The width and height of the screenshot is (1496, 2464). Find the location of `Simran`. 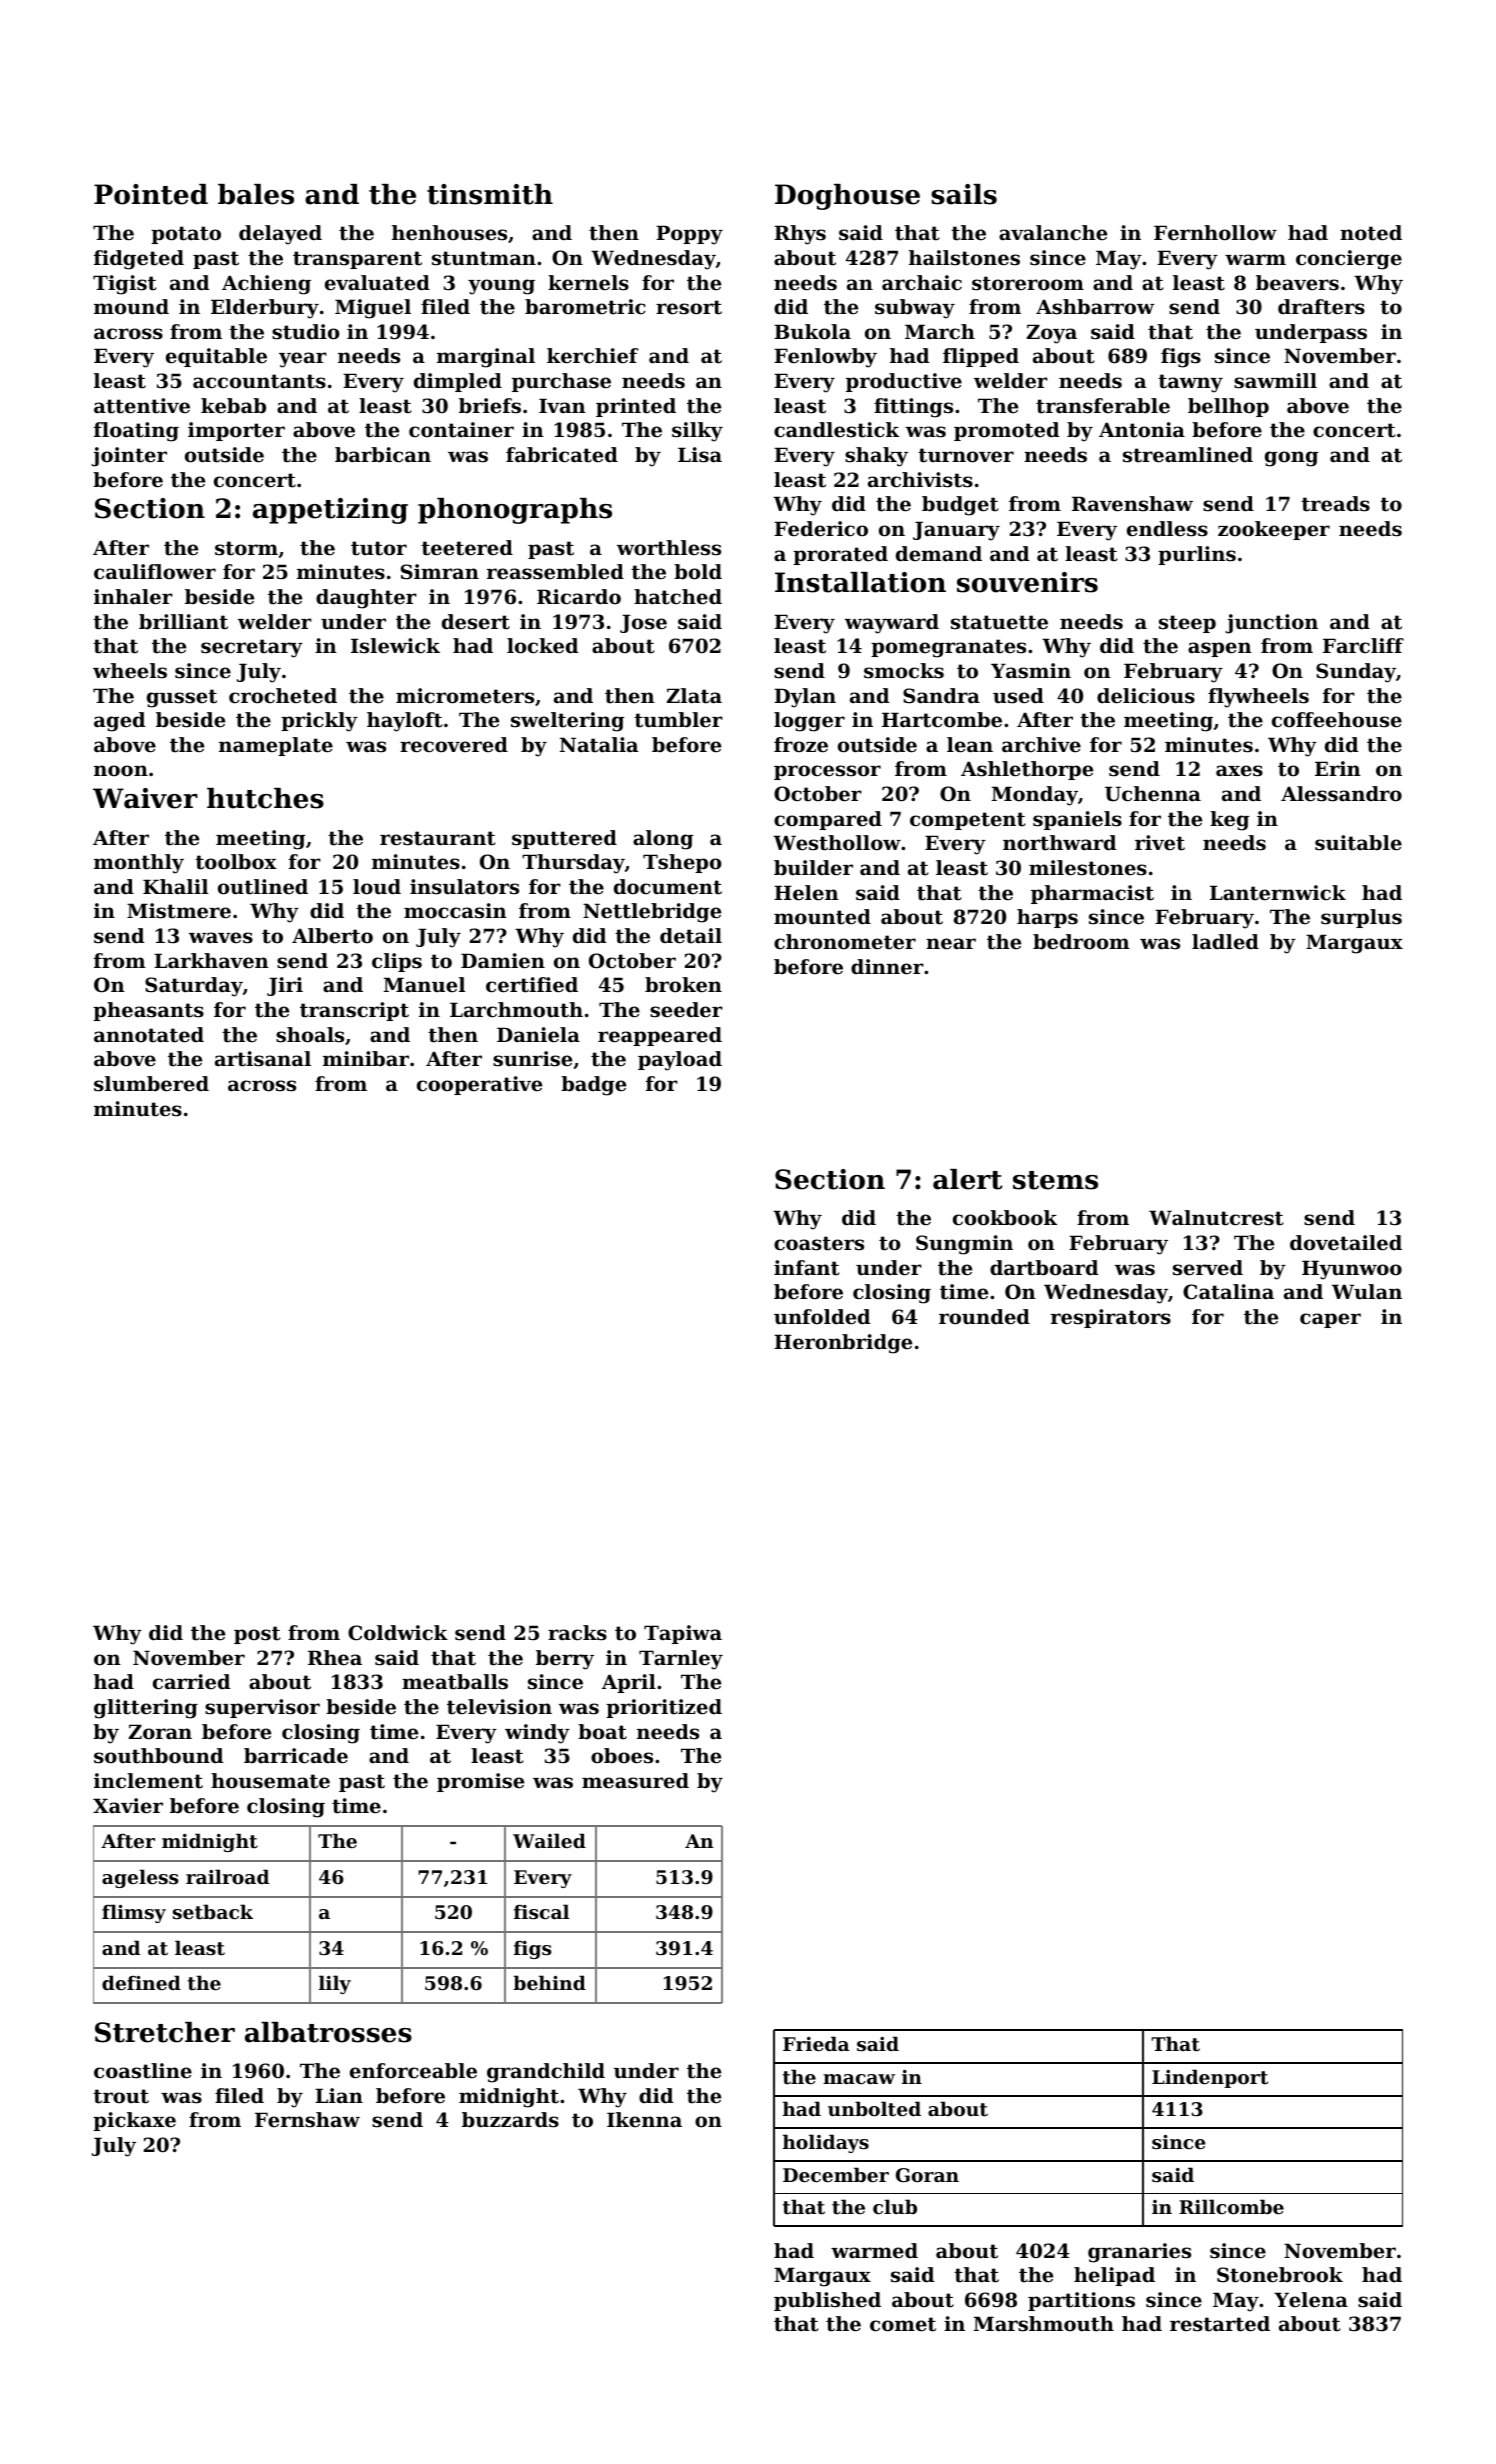

Simran is located at coordinates (440, 572).
